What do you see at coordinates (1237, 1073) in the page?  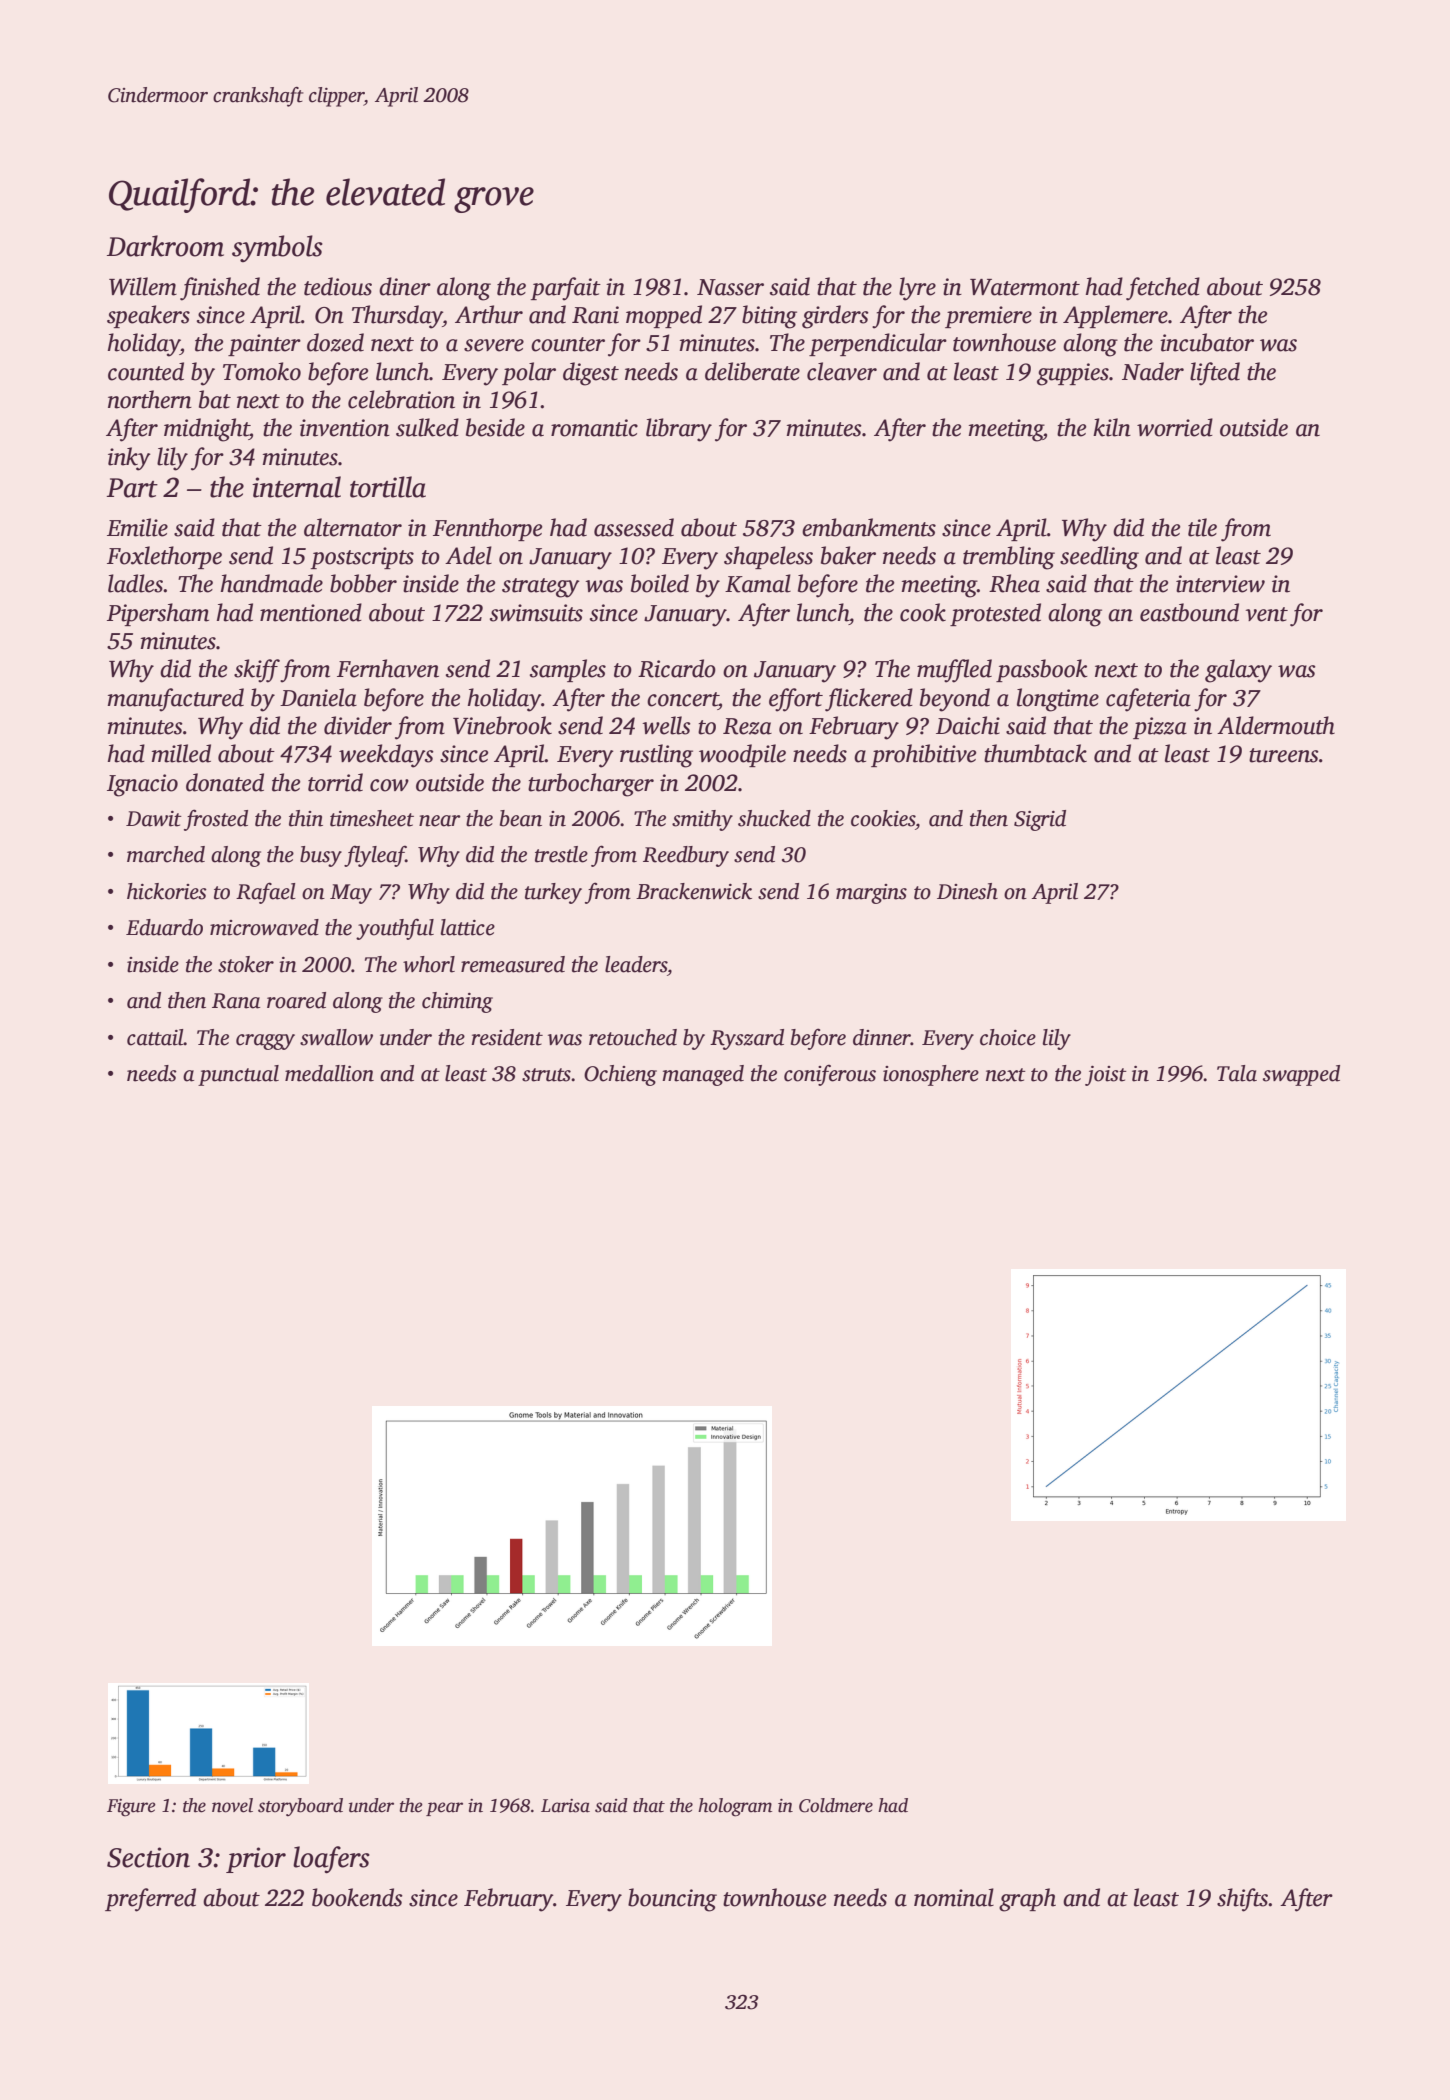 I see `Tala` at bounding box center [1237, 1073].
